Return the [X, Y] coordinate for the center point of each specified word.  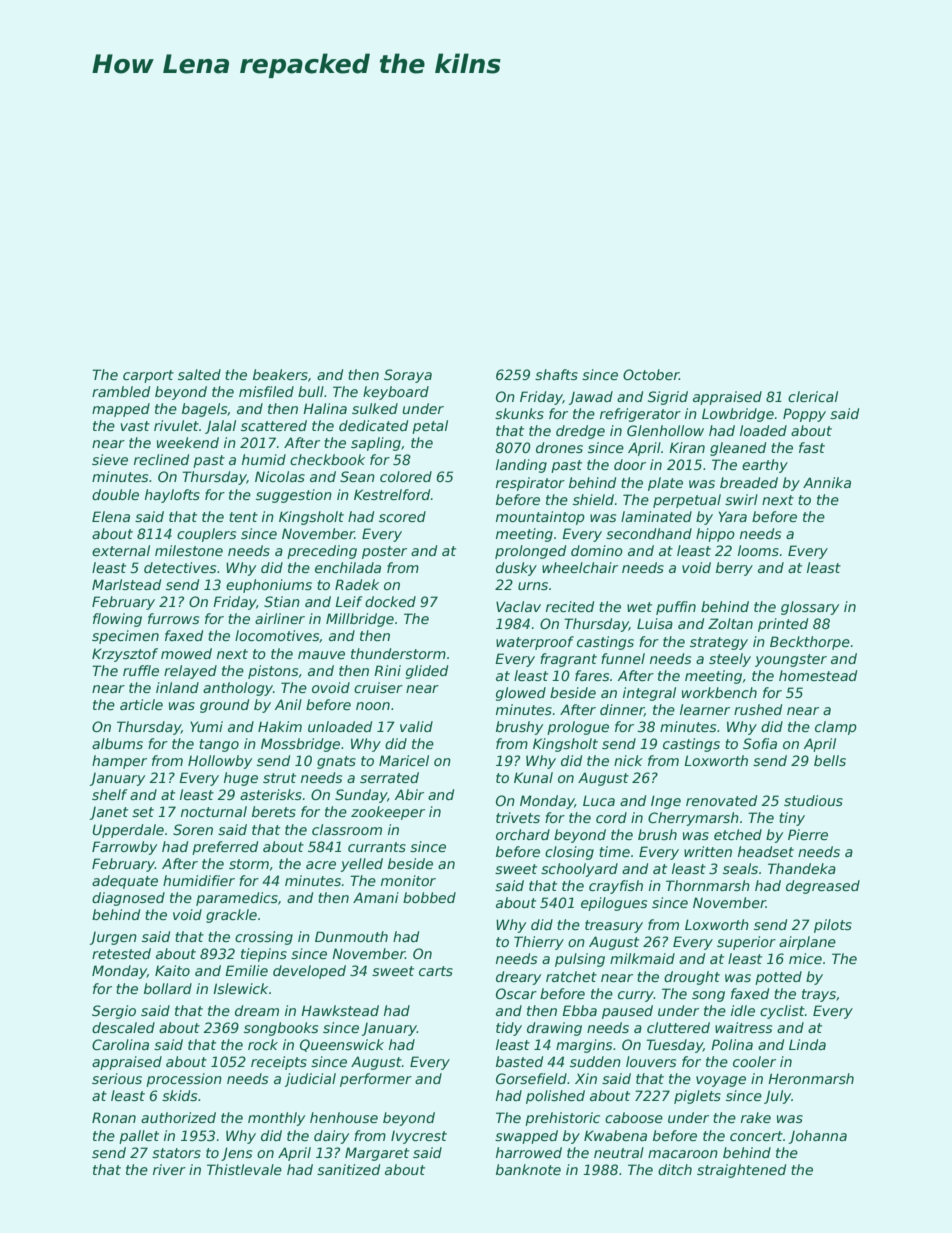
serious [117, 1078]
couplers [206, 535]
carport [148, 376]
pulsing [580, 960]
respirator [530, 484]
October [651, 374]
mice [805, 958]
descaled [123, 1027]
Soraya [408, 376]
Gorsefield [531, 1078]
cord [611, 817]
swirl [741, 499]
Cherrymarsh [693, 819]
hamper [119, 762]
